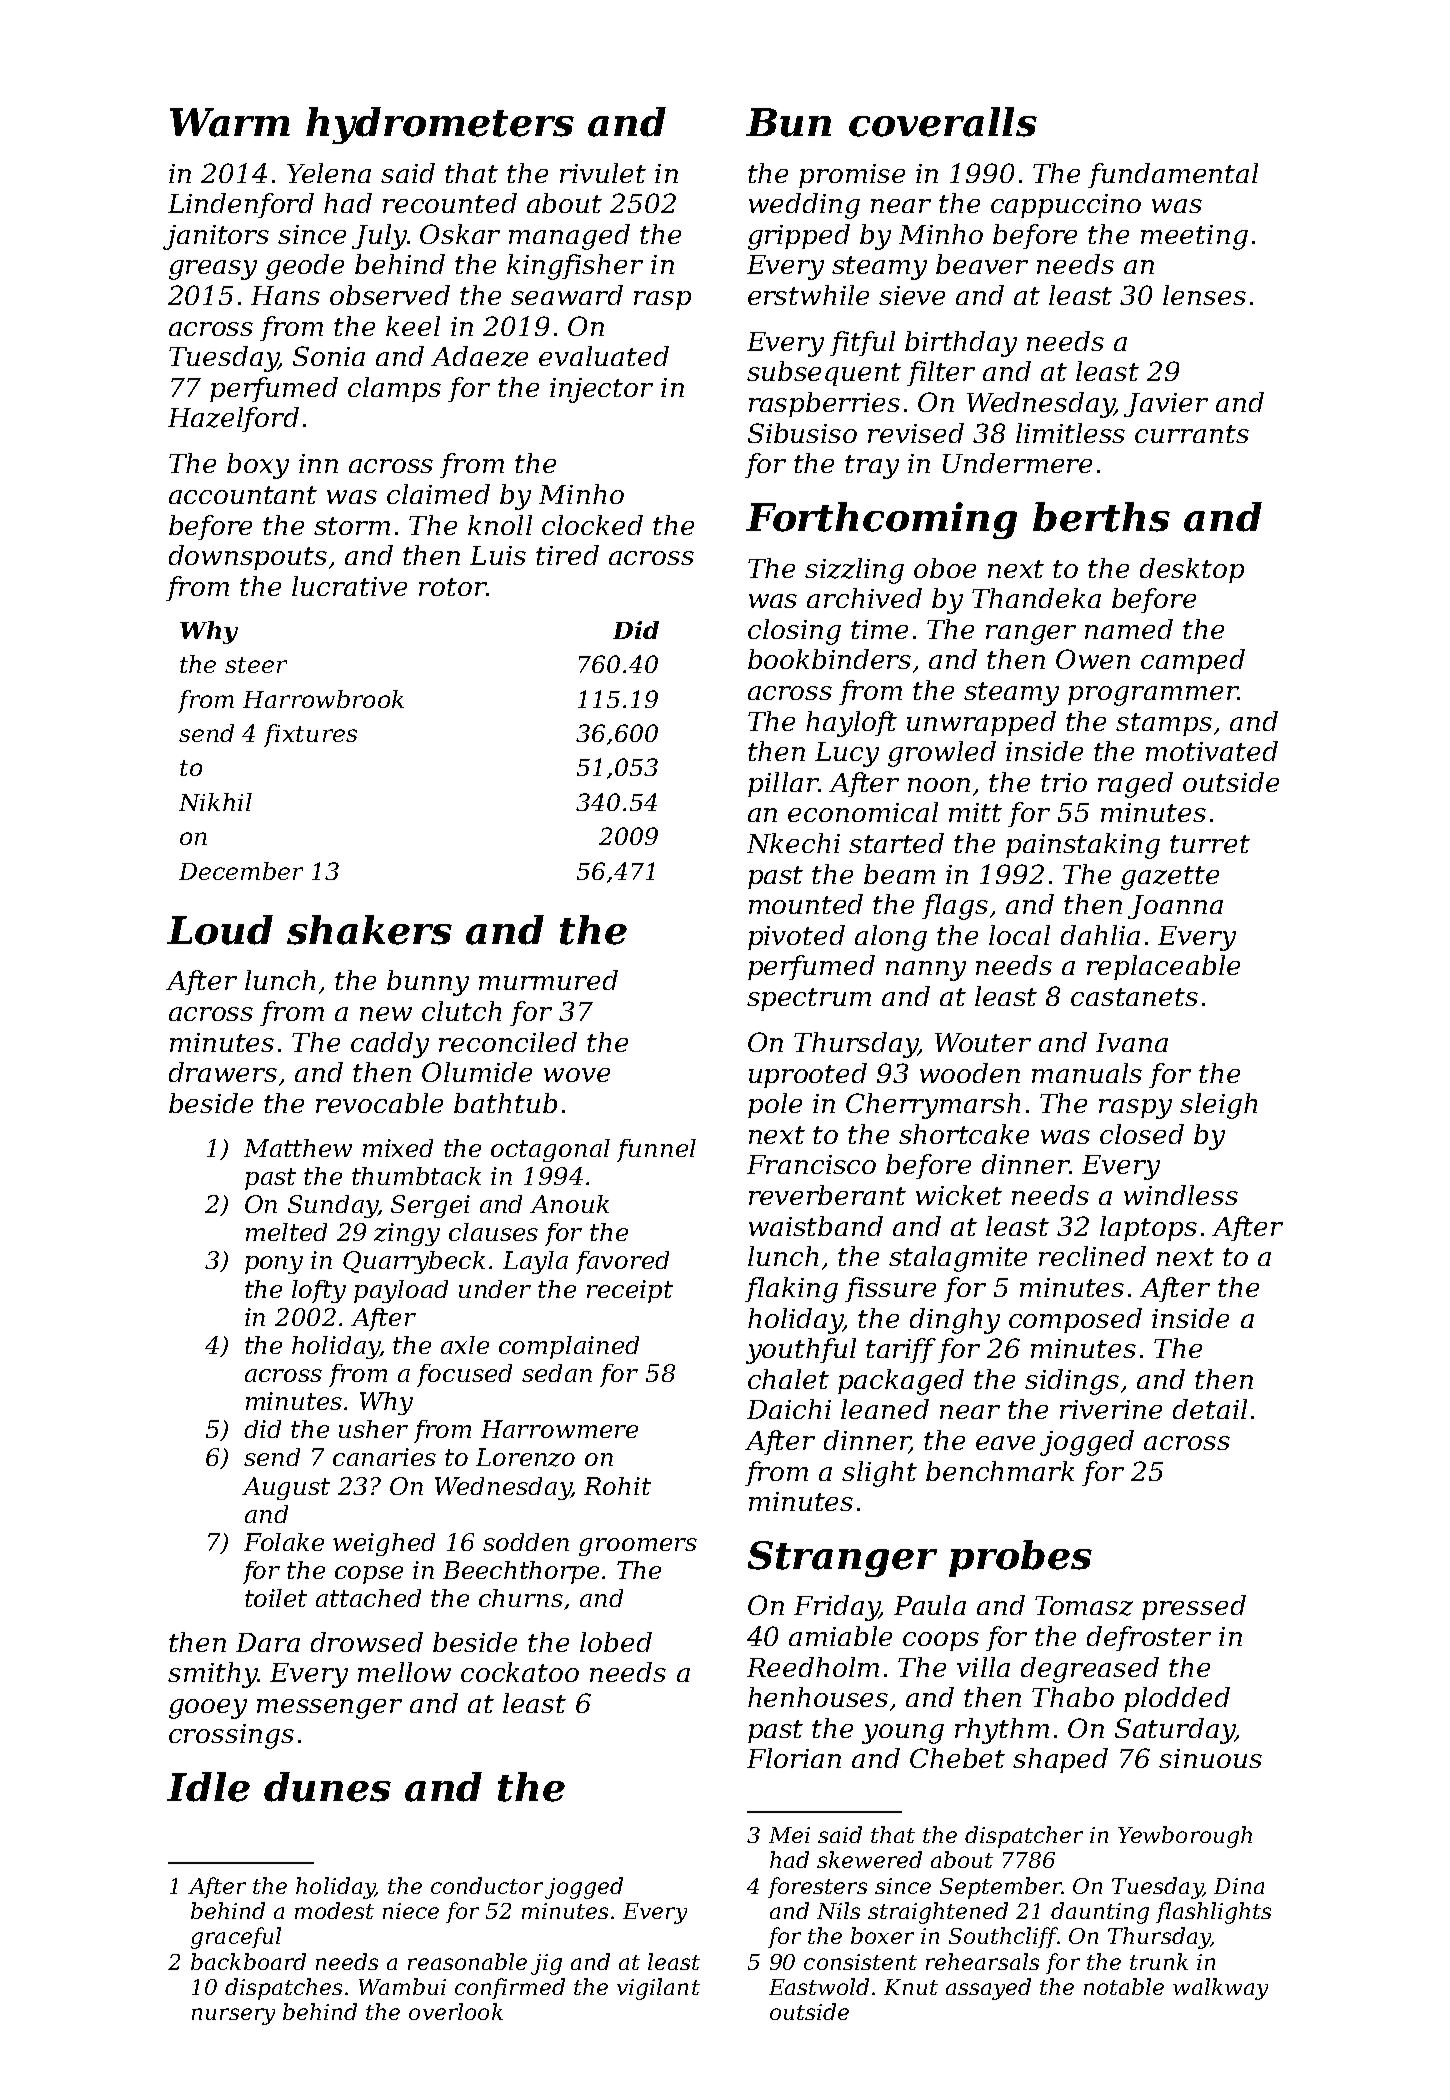 The height and width of the screenshot is (2100, 1450). Describe the element at coordinates (567, 295) in the screenshot. I see `seaward` at that location.
